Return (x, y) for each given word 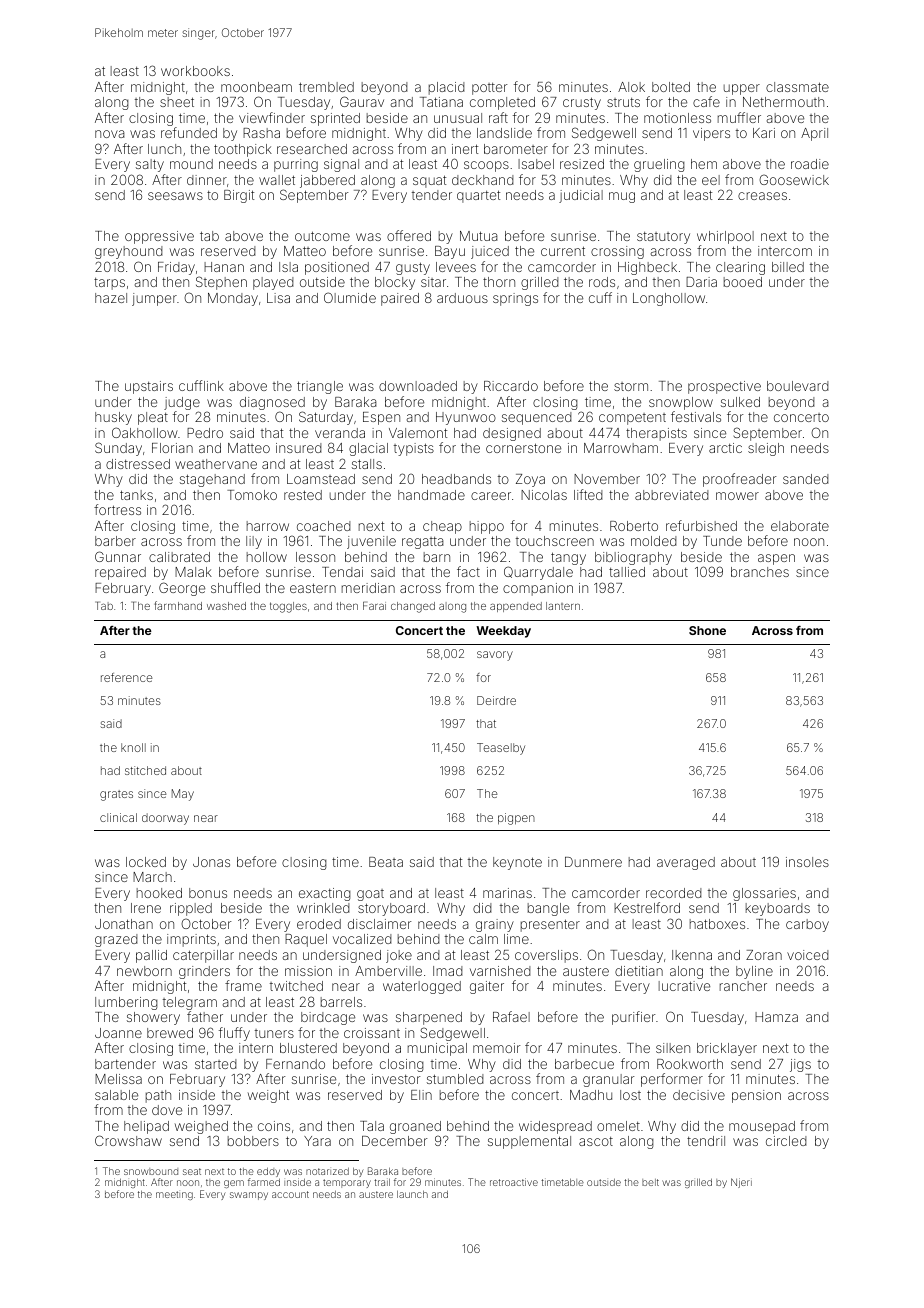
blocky (395, 283)
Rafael (511, 1016)
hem (704, 164)
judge (182, 403)
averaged (686, 863)
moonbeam (256, 87)
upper (742, 89)
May (183, 795)
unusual (458, 118)
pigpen (516, 819)
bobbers (253, 1141)
